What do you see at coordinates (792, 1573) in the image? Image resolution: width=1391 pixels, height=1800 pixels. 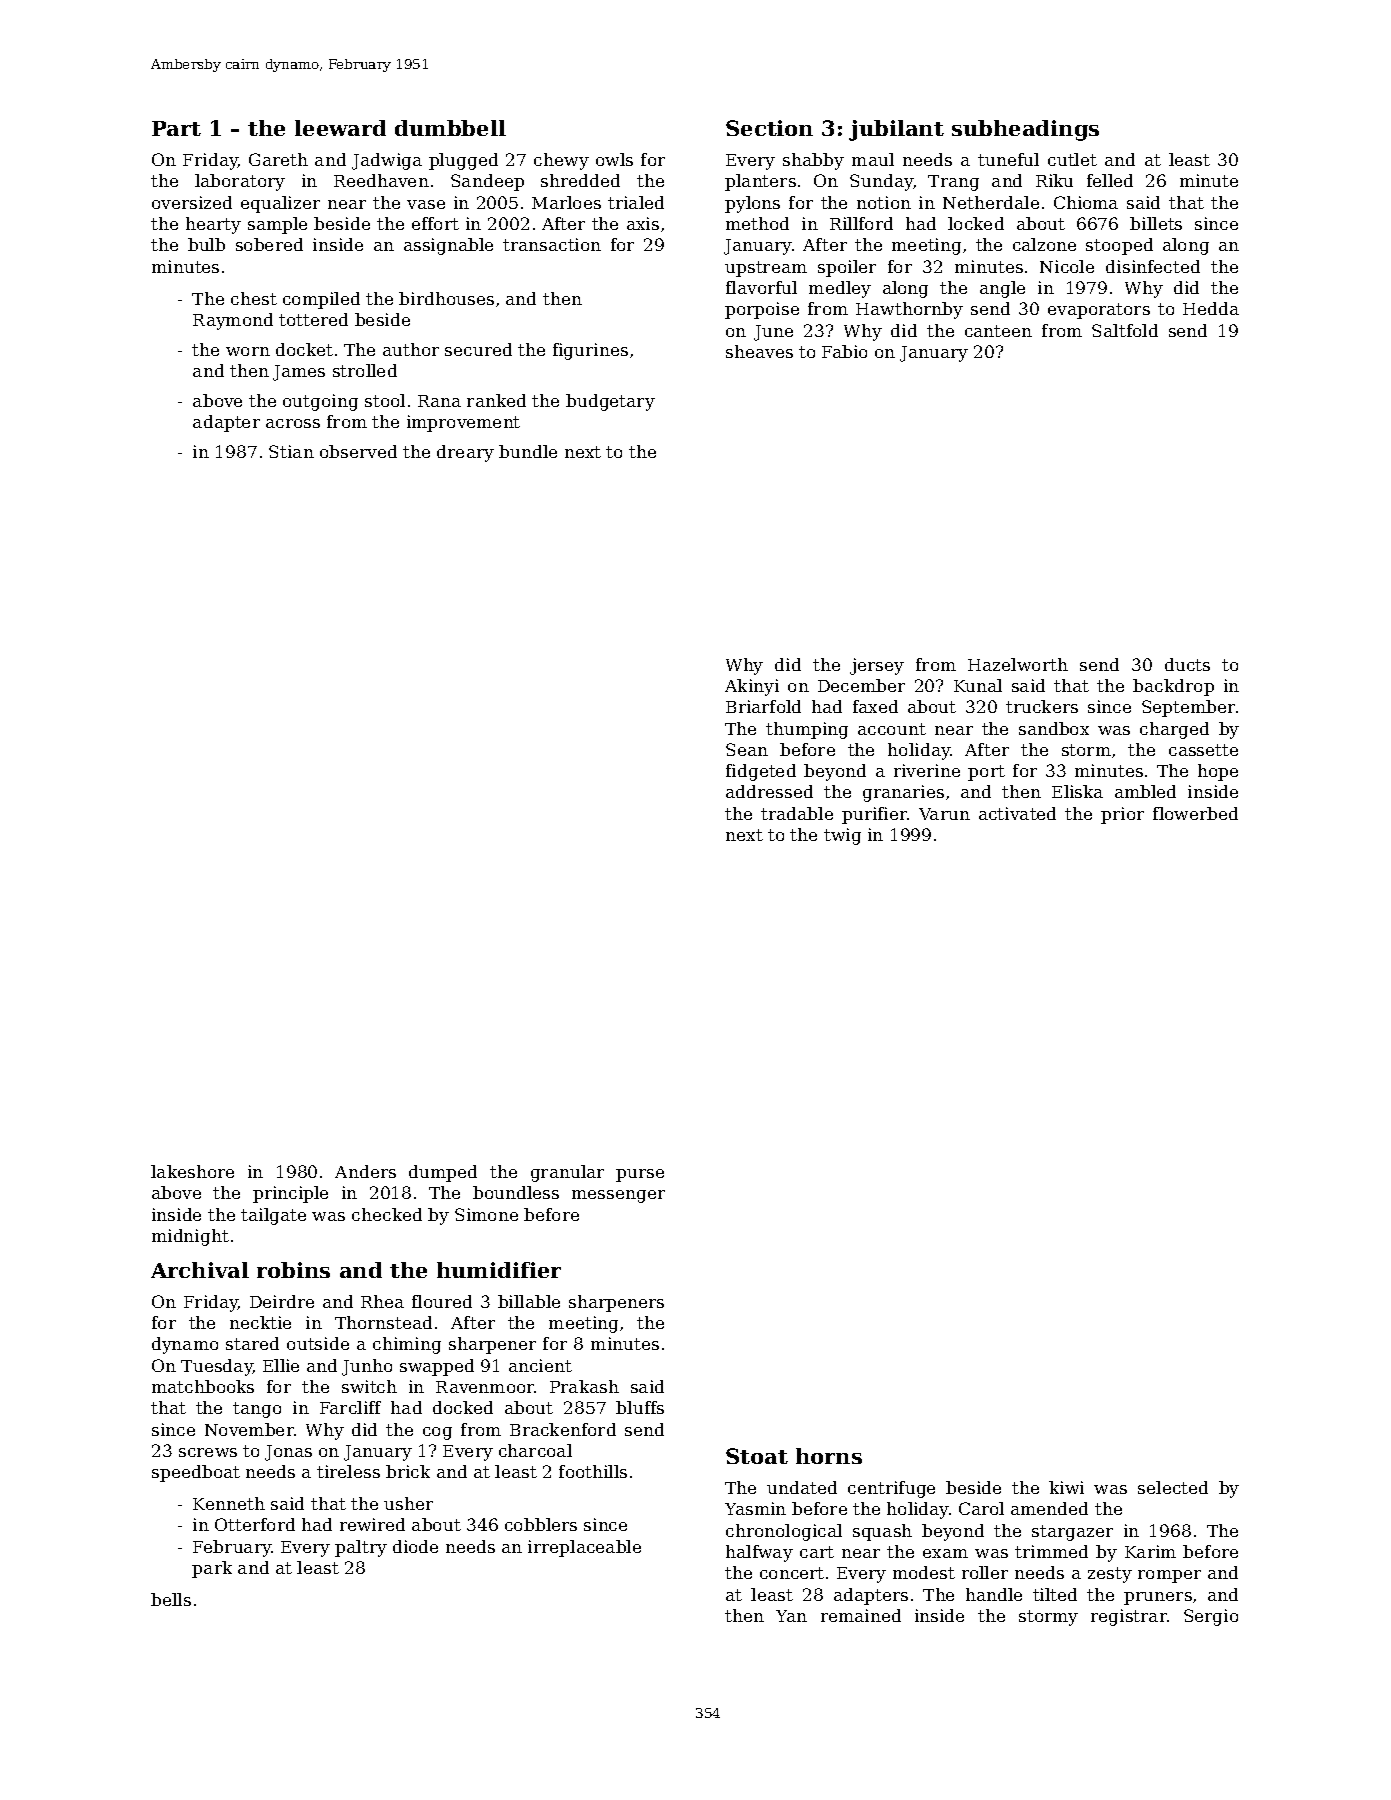 I see `concert` at bounding box center [792, 1573].
